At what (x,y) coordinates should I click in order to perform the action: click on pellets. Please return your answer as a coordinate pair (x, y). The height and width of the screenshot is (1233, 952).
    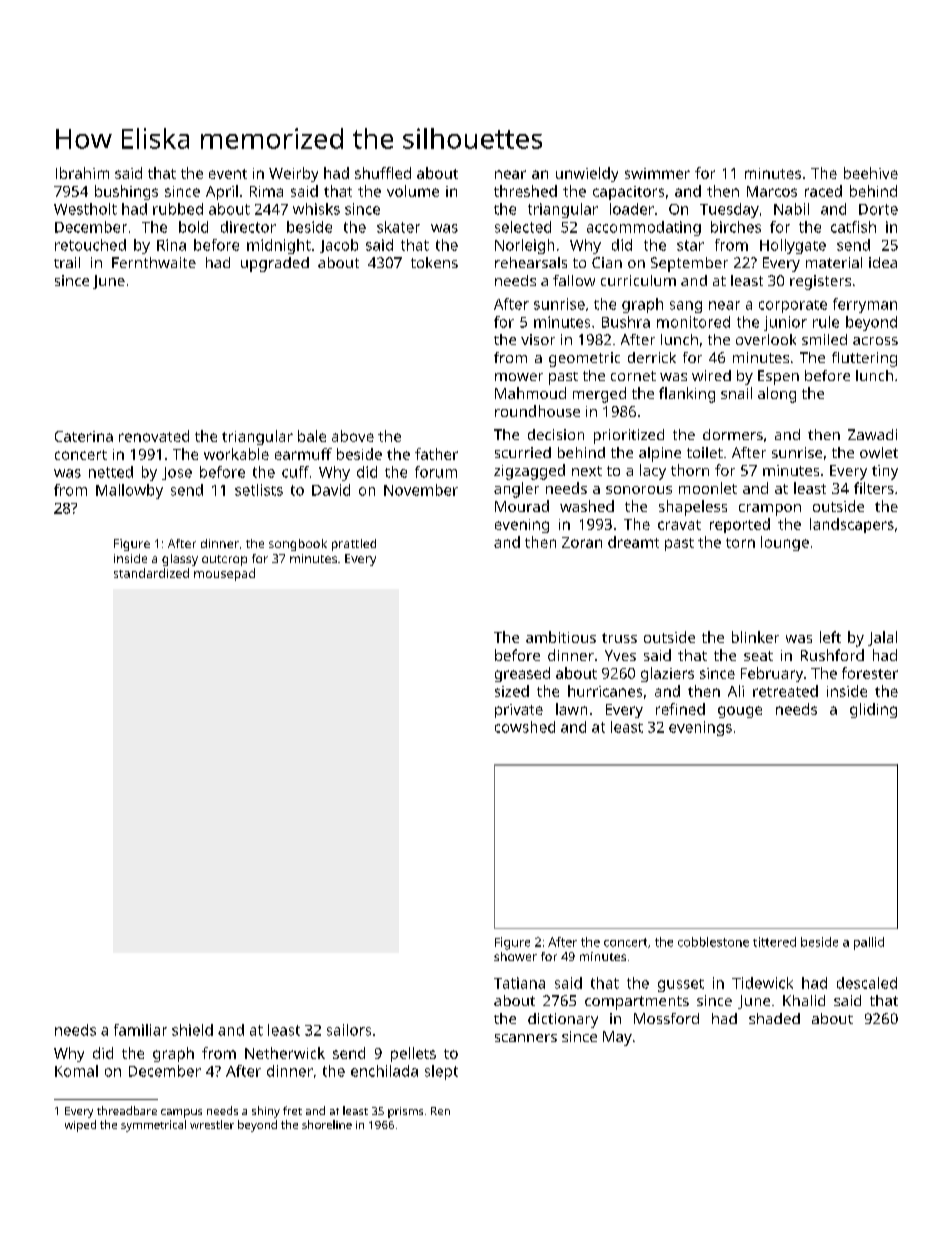
    Looking at the image, I should click on (413, 1054).
